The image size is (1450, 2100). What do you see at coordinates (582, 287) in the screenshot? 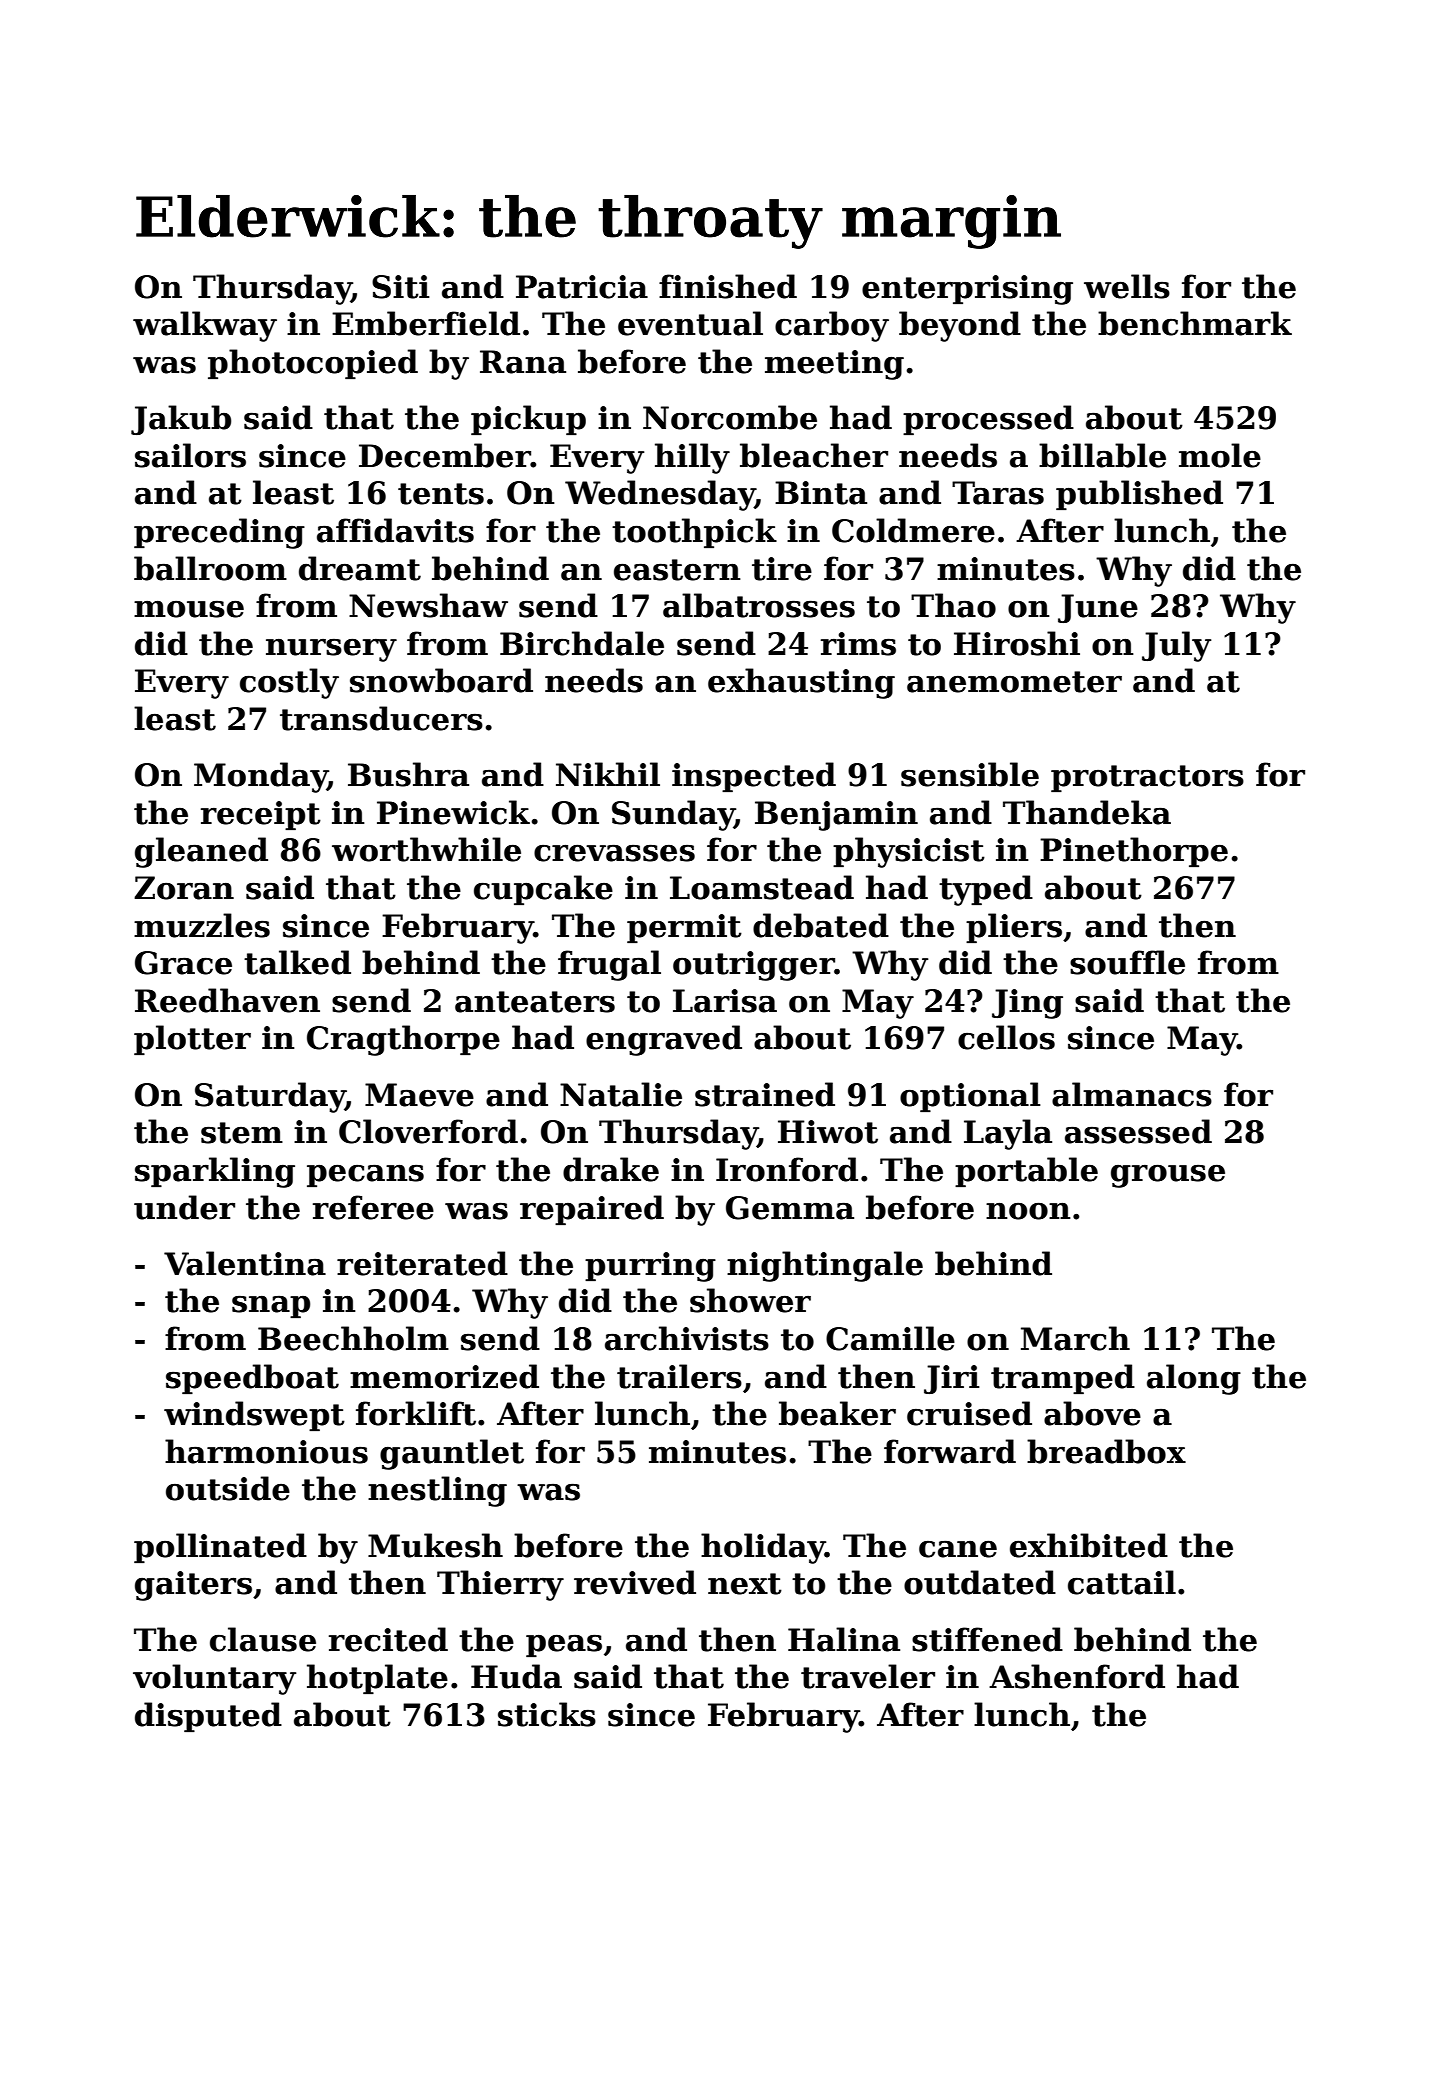
I see `Patricia` at bounding box center [582, 287].
